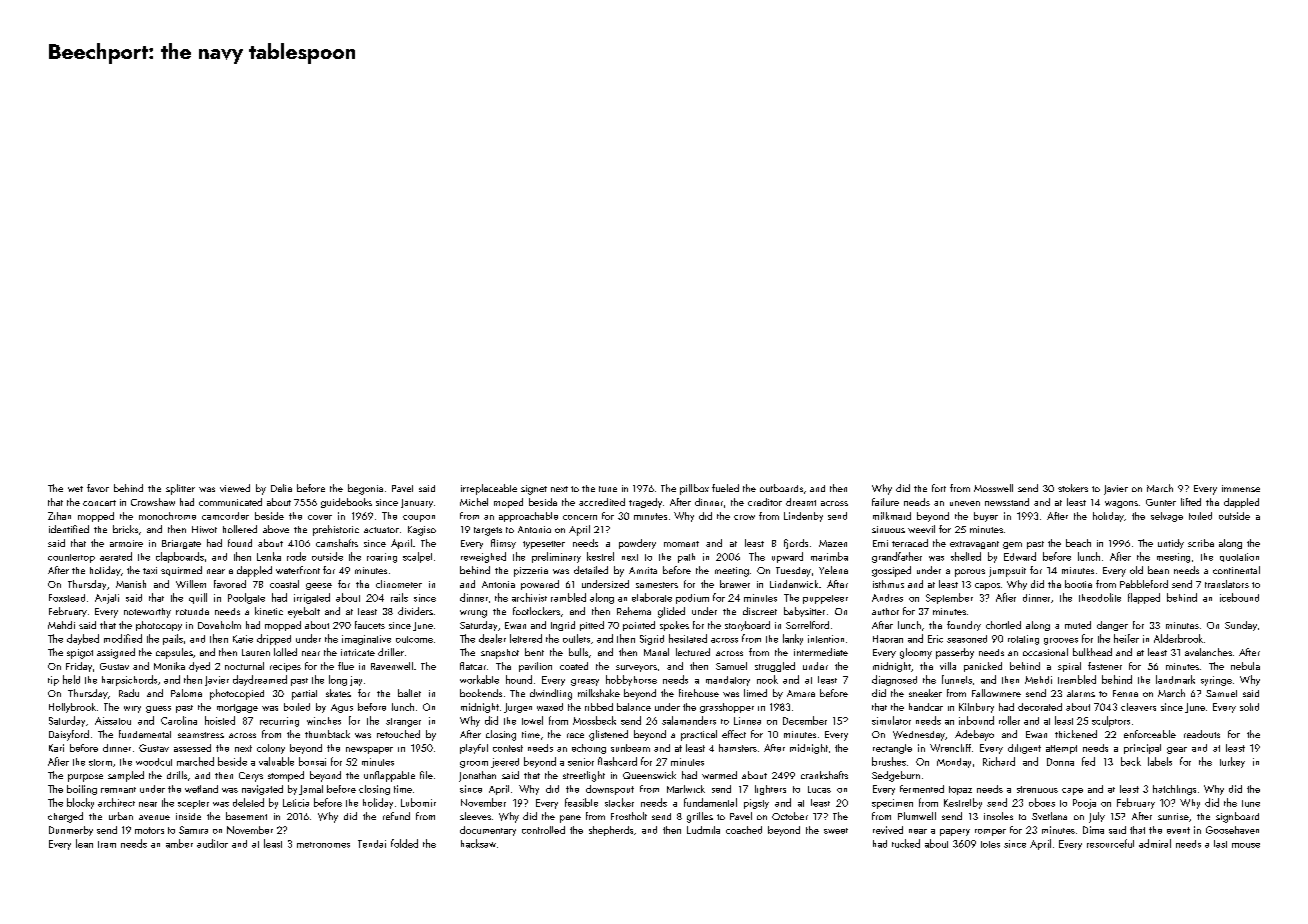 The height and width of the screenshot is (924, 1308). I want to click on grooves, so click(1061, 641).
